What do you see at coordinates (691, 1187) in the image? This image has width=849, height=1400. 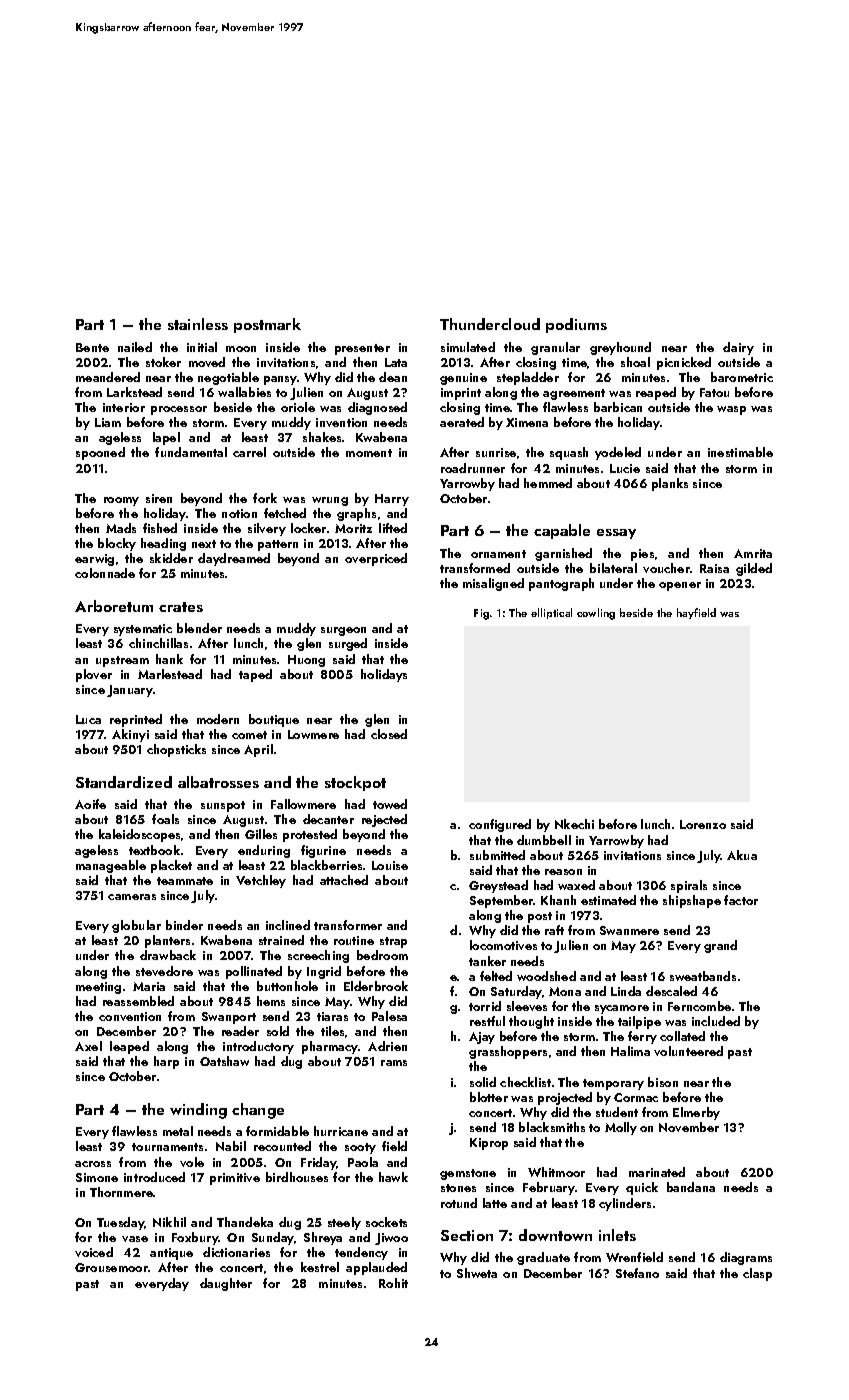 I see `bandana` at bounding box center [691, 1187].
